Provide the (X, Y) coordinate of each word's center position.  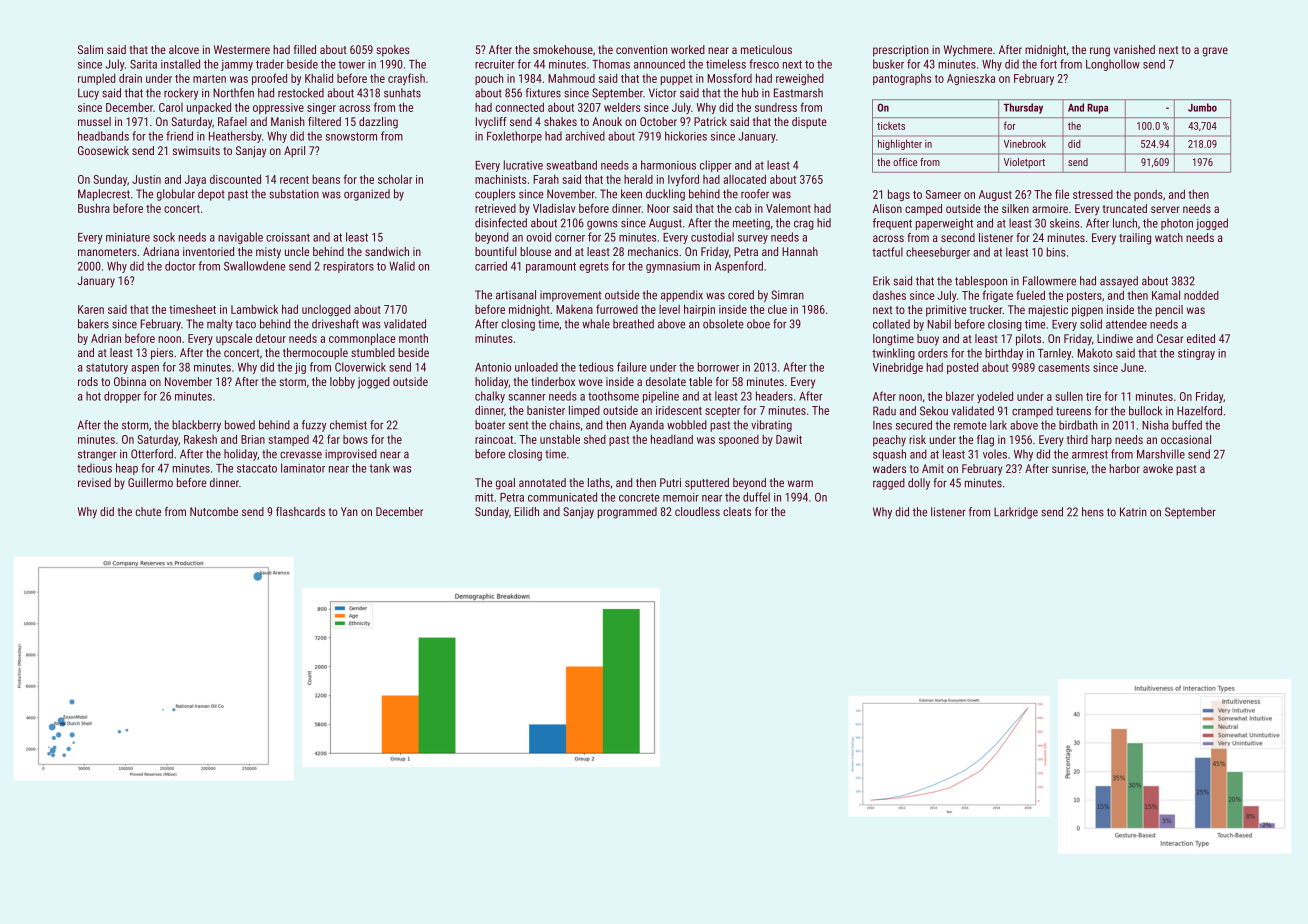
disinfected (501, 223)
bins (1056, 252)
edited (1201, 338)
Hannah (800, 251)
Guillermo (150, 482)
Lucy (88, 94)
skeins (1064, 223)
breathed (633, 324)
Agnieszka (971, 79)
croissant (288, 237)
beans (326, 179)
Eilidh (526, 511)
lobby (342, 383)
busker (888, 64)
